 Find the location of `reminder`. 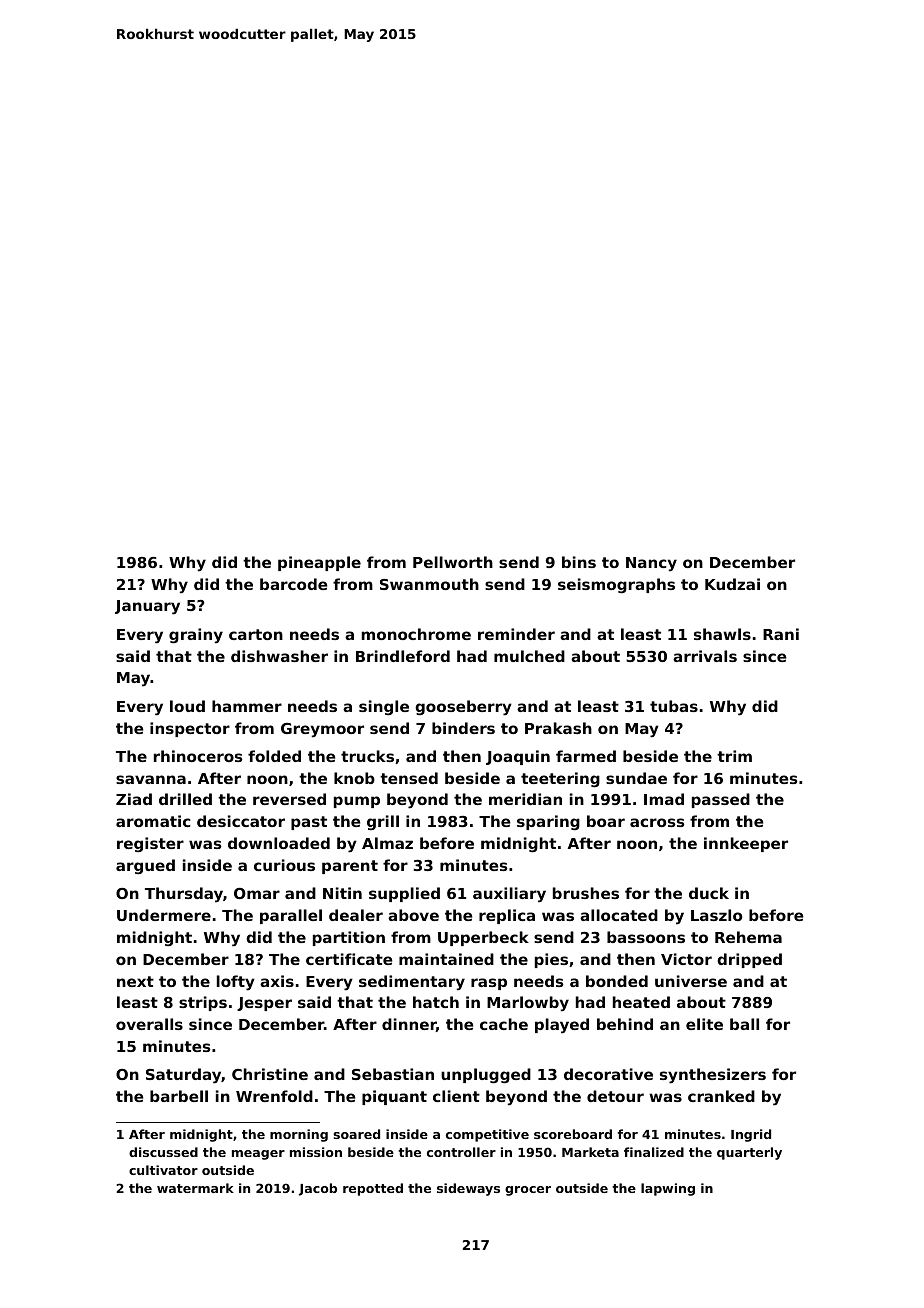

reminder is located at coordinates (516, 634).
